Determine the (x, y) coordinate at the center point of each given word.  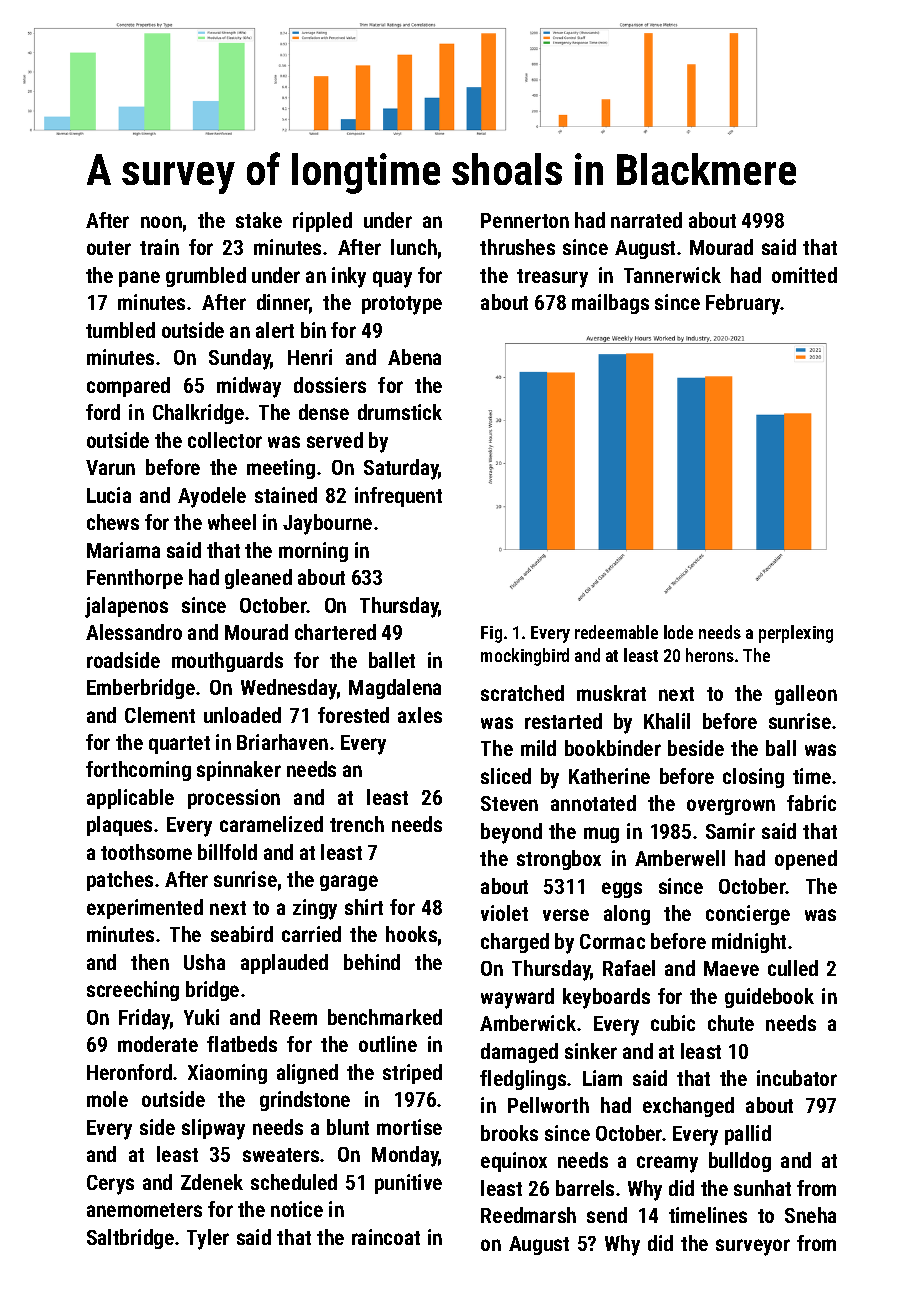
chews (113, 522)
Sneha (810, 1215)
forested (353, 715)
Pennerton (525, 220)
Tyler (208, 1239)
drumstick (400, 412)
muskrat (611, 693)
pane (139, 279)
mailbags (610, 304)
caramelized (271, 824)
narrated (646, 220)
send (607, 1215)
